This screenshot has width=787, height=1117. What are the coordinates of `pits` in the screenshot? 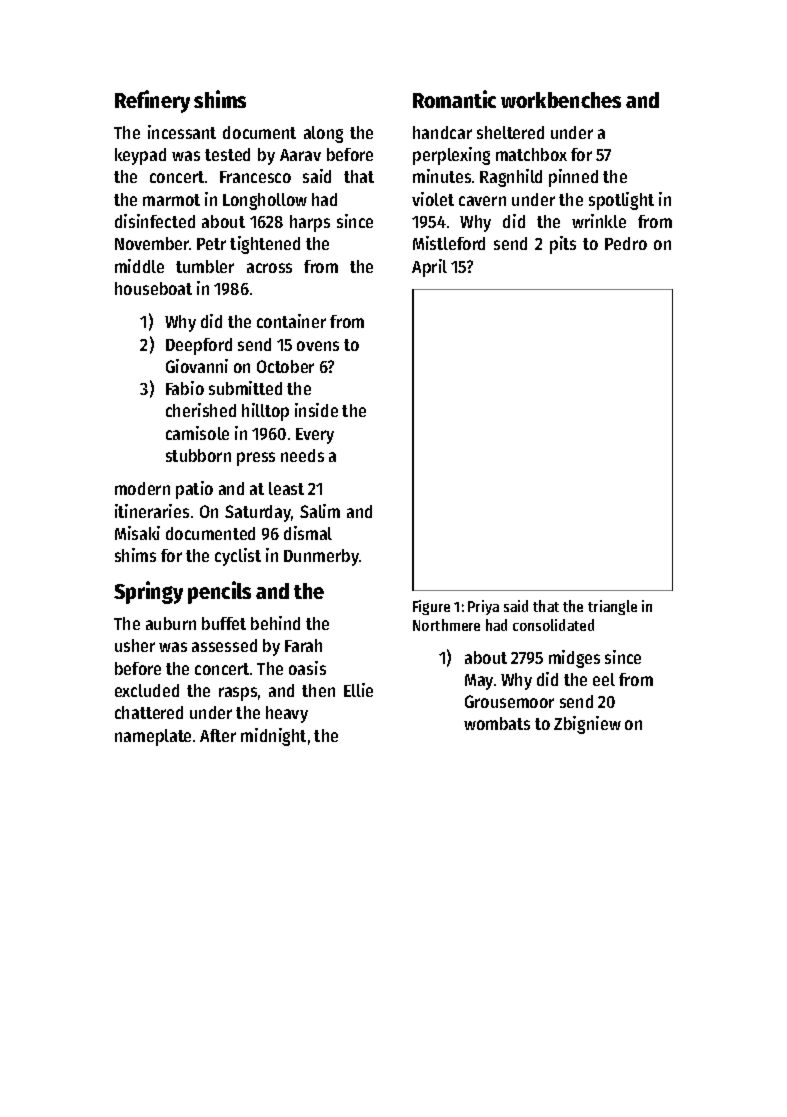 It's located at (563, 245).
